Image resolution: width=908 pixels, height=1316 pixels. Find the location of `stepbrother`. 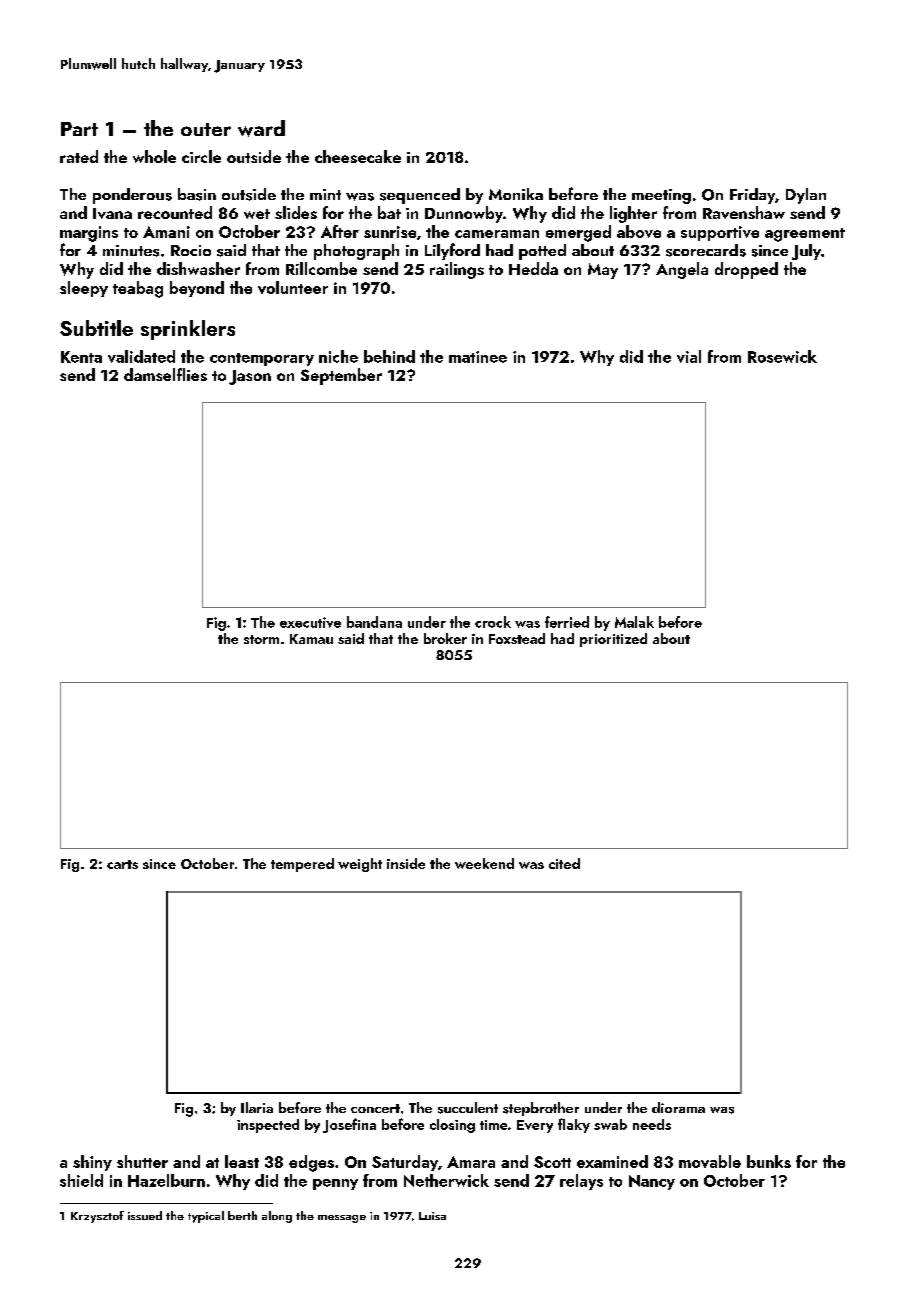

stepbrother is located at coordinates (541, 1109).
